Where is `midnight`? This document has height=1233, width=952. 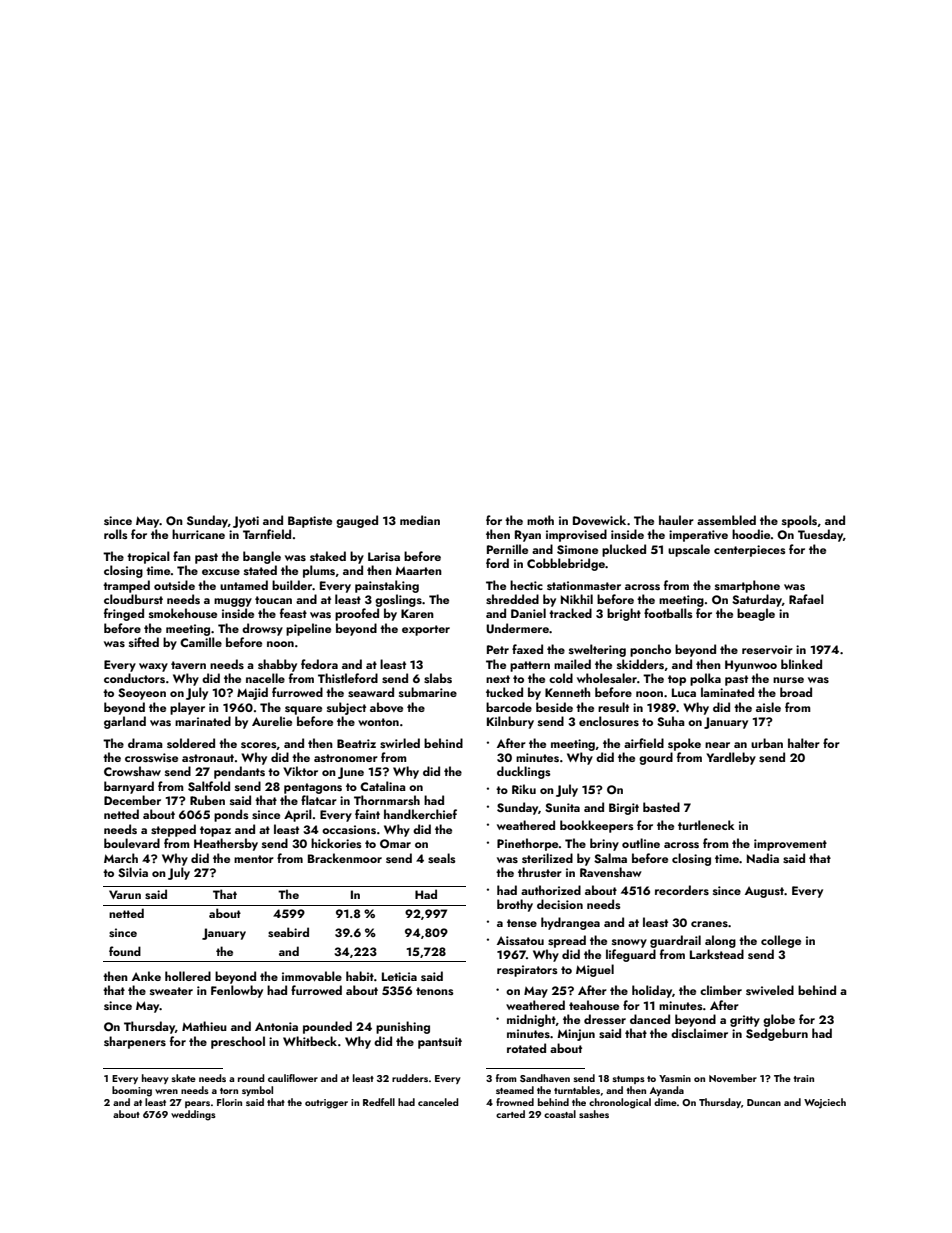
midnight is located at coordinates (531, 1020).
